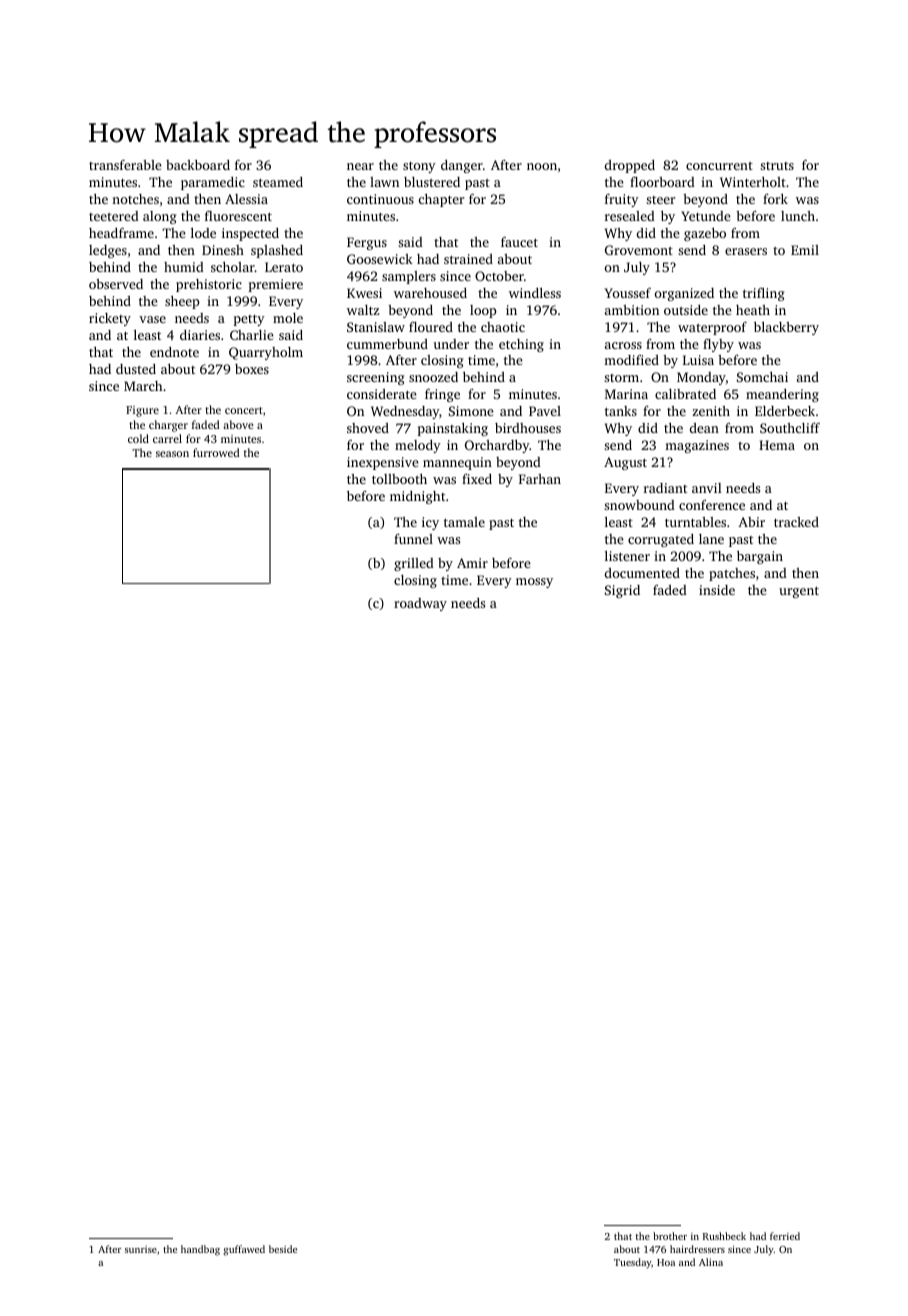 This screenshot has width=908, height=1316. I want to click on humid, so click(184, 267).
